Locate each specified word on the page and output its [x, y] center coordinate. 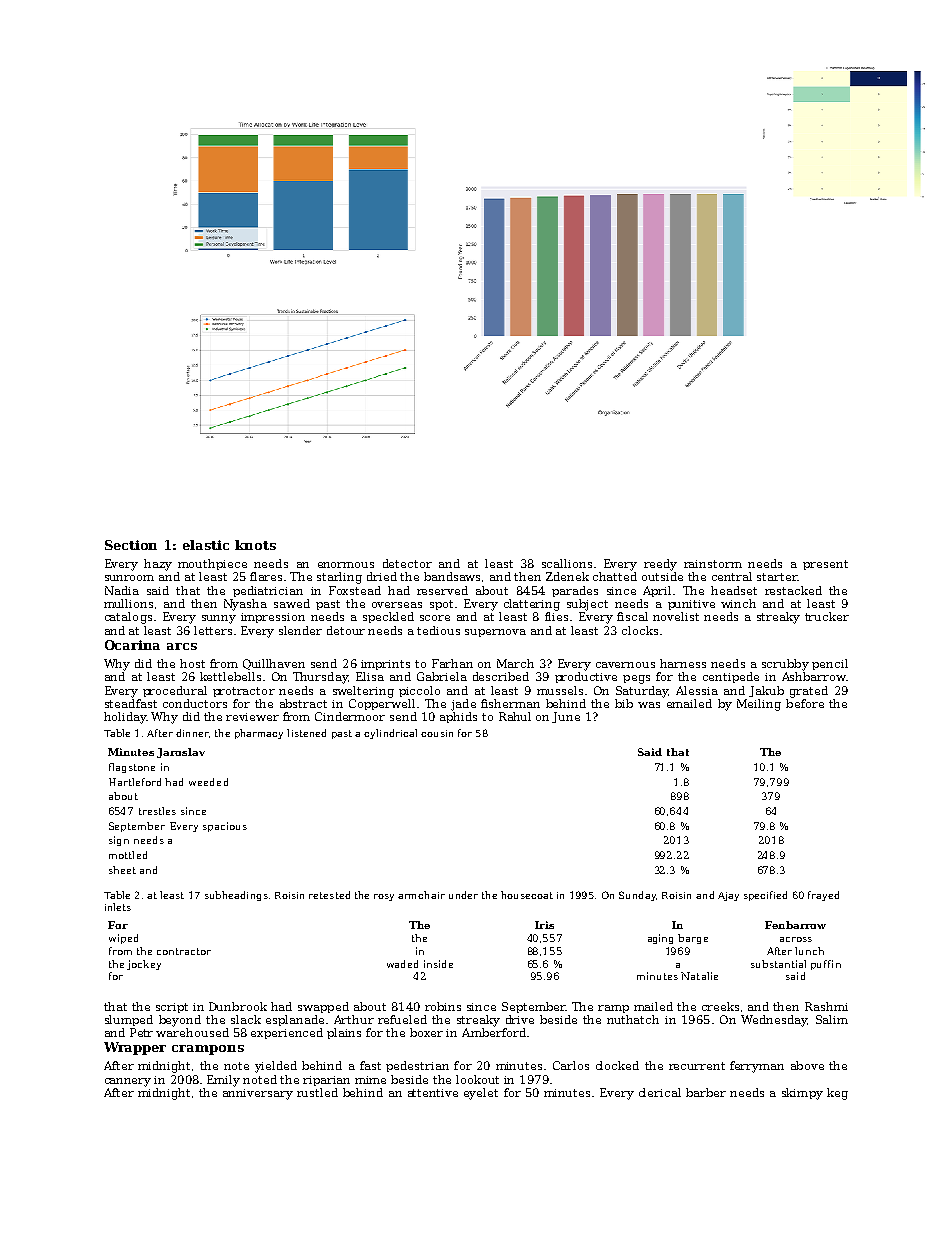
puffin [826, 965]
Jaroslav [181, 753]
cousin [437, 733]
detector [407, 563]
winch [738, 603]
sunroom [129, 578]
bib [624, 703]
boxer [426, 1032]
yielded [276, 1067]
